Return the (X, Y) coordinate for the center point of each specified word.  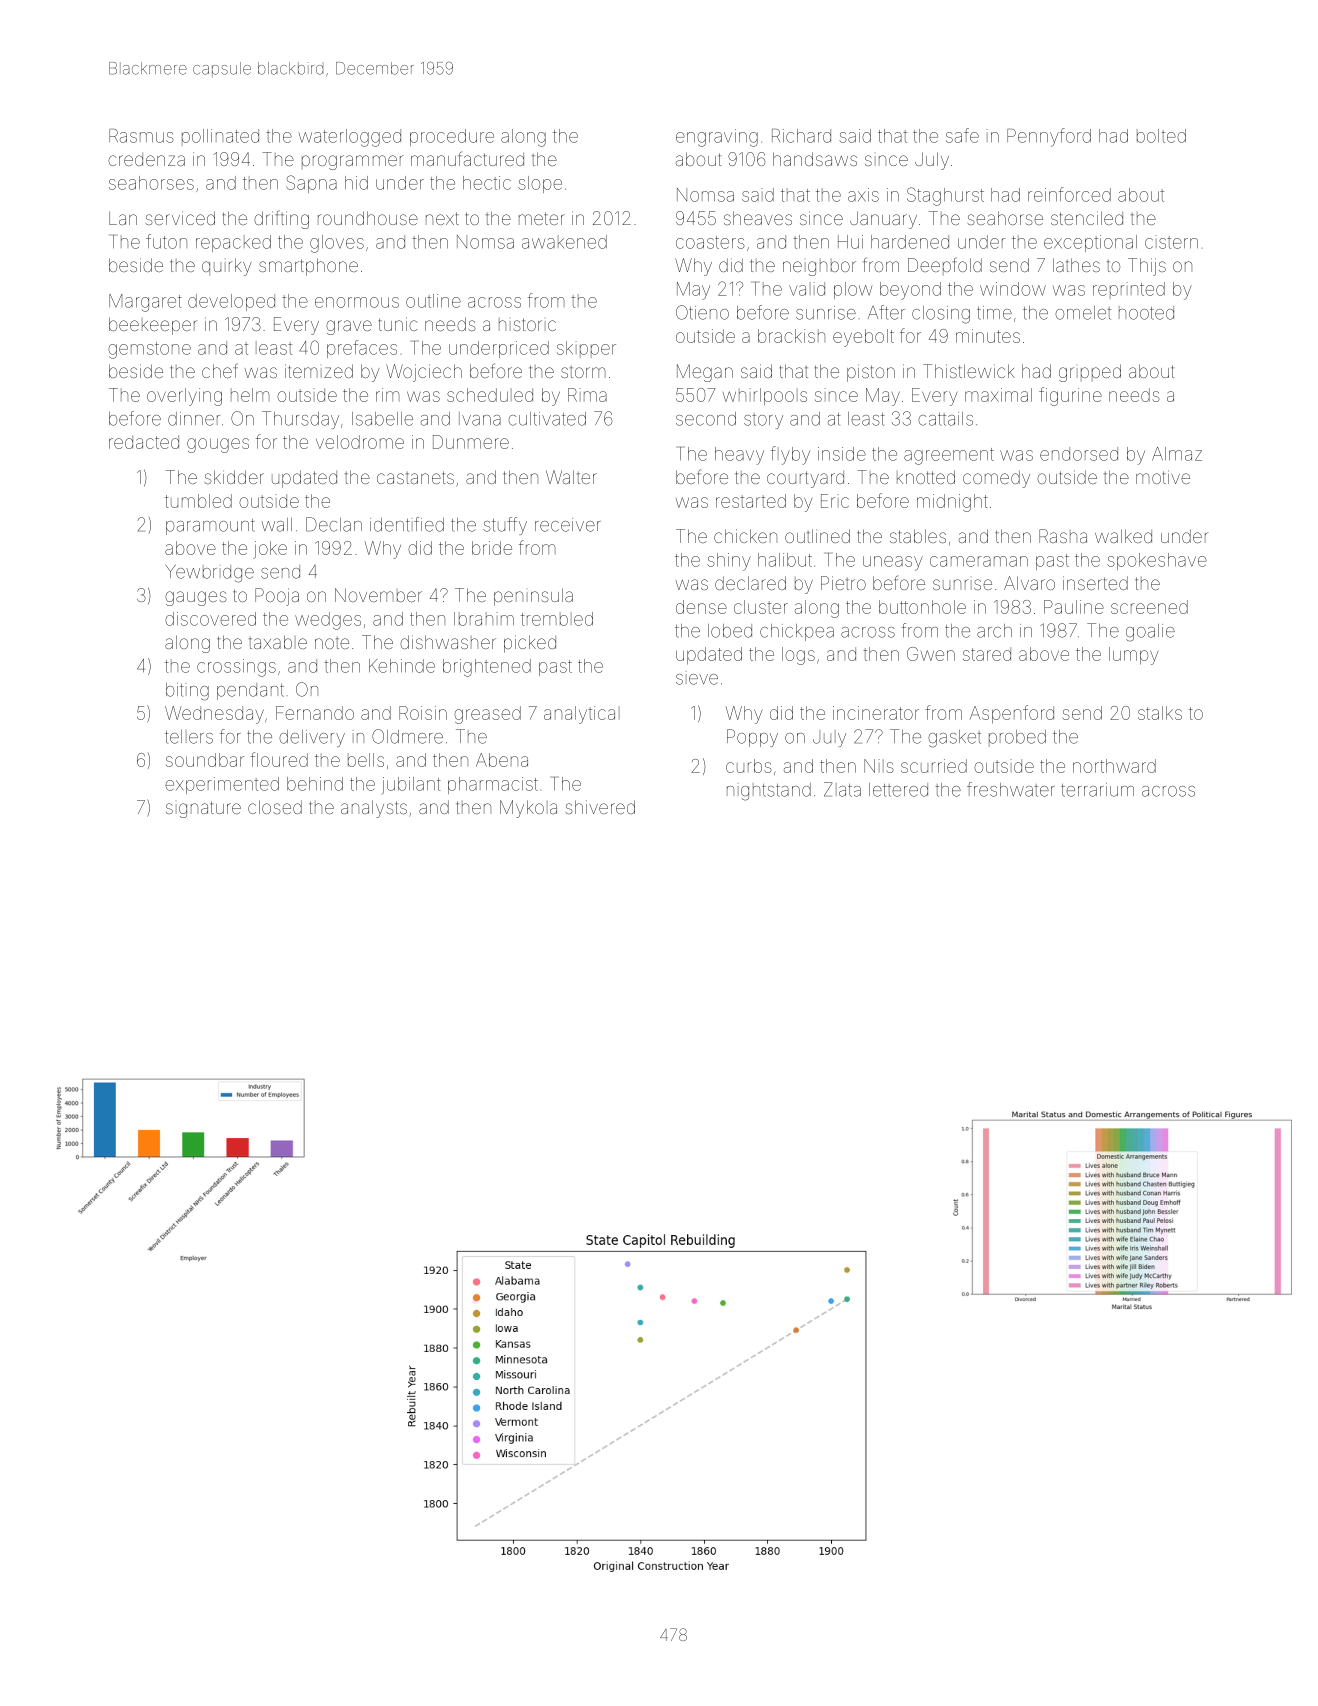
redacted (144, 442)
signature (203, 809)
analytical (582, 715)
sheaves (758, 218)
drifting (281, 219)
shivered (600, 807)
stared (987, 654)
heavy (739, 456)
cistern (1171, 242)
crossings (236, 668)
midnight (952, 503)
